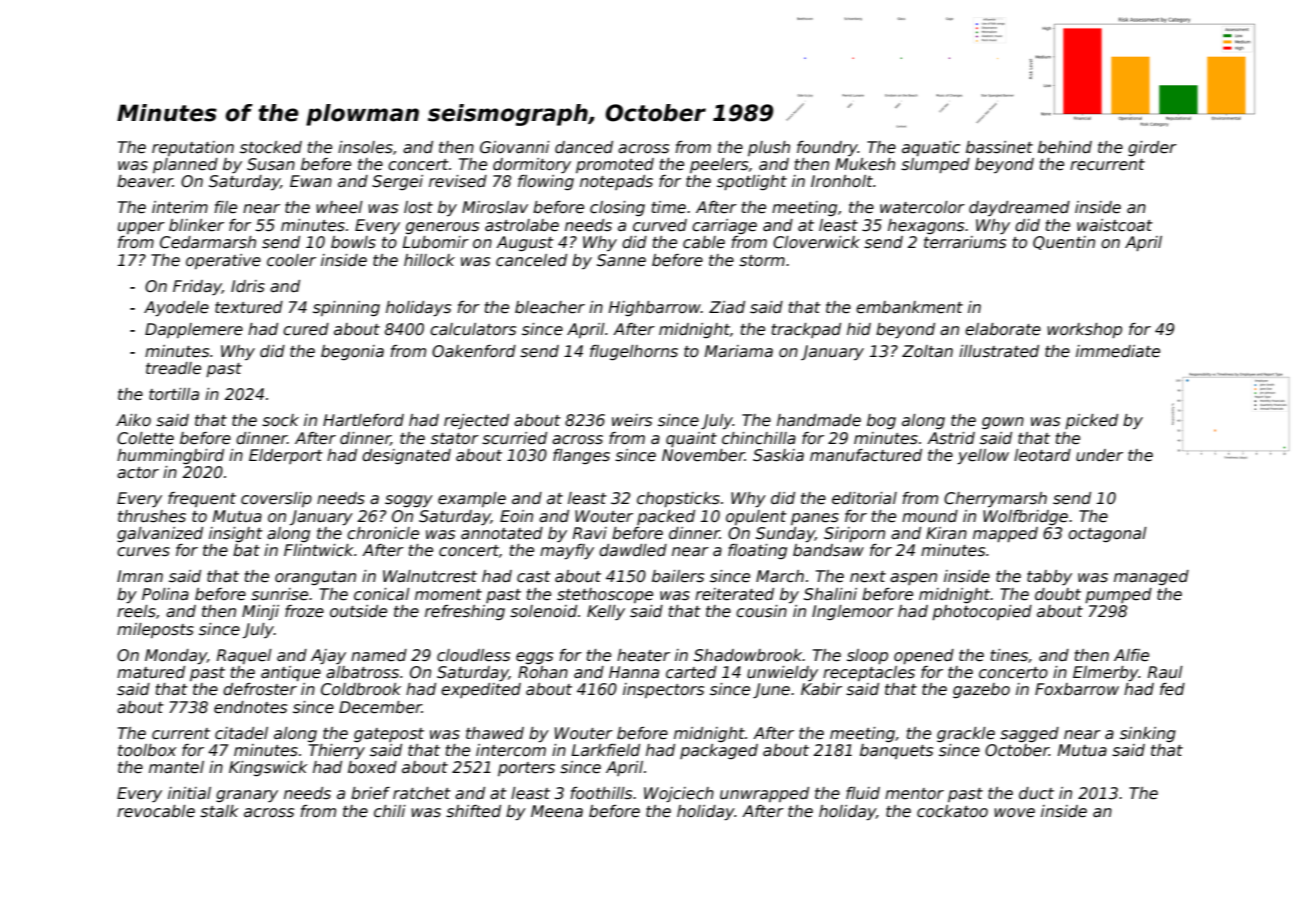  I want to click on mapped, so click(1005, 534).
